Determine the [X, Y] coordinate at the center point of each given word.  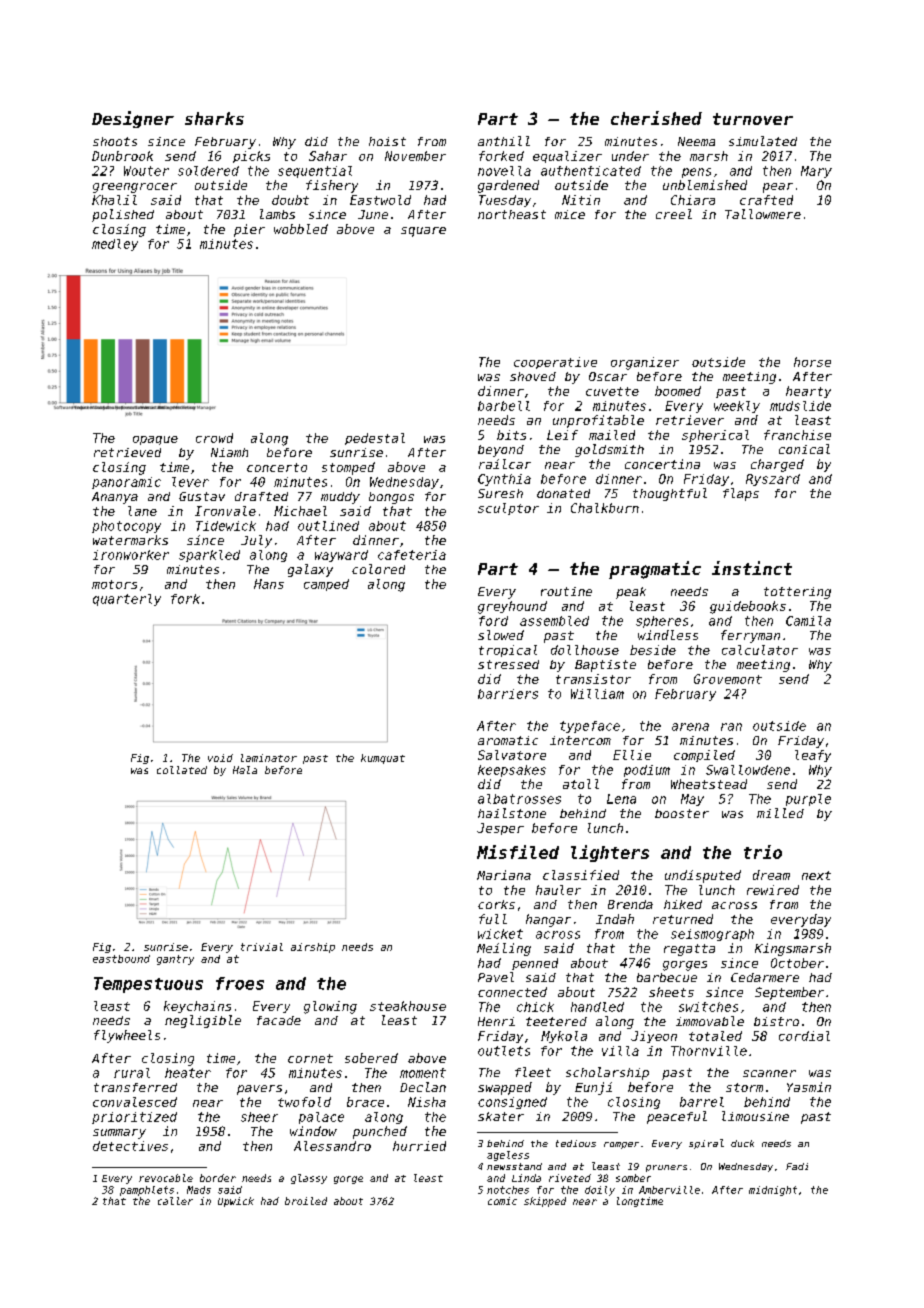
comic [502, 1201]
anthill [504, 141]
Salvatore [512, 755]
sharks [214, 118]
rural [132, 1073]
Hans [269, 584]
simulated [763, 141]
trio [763, 852]
